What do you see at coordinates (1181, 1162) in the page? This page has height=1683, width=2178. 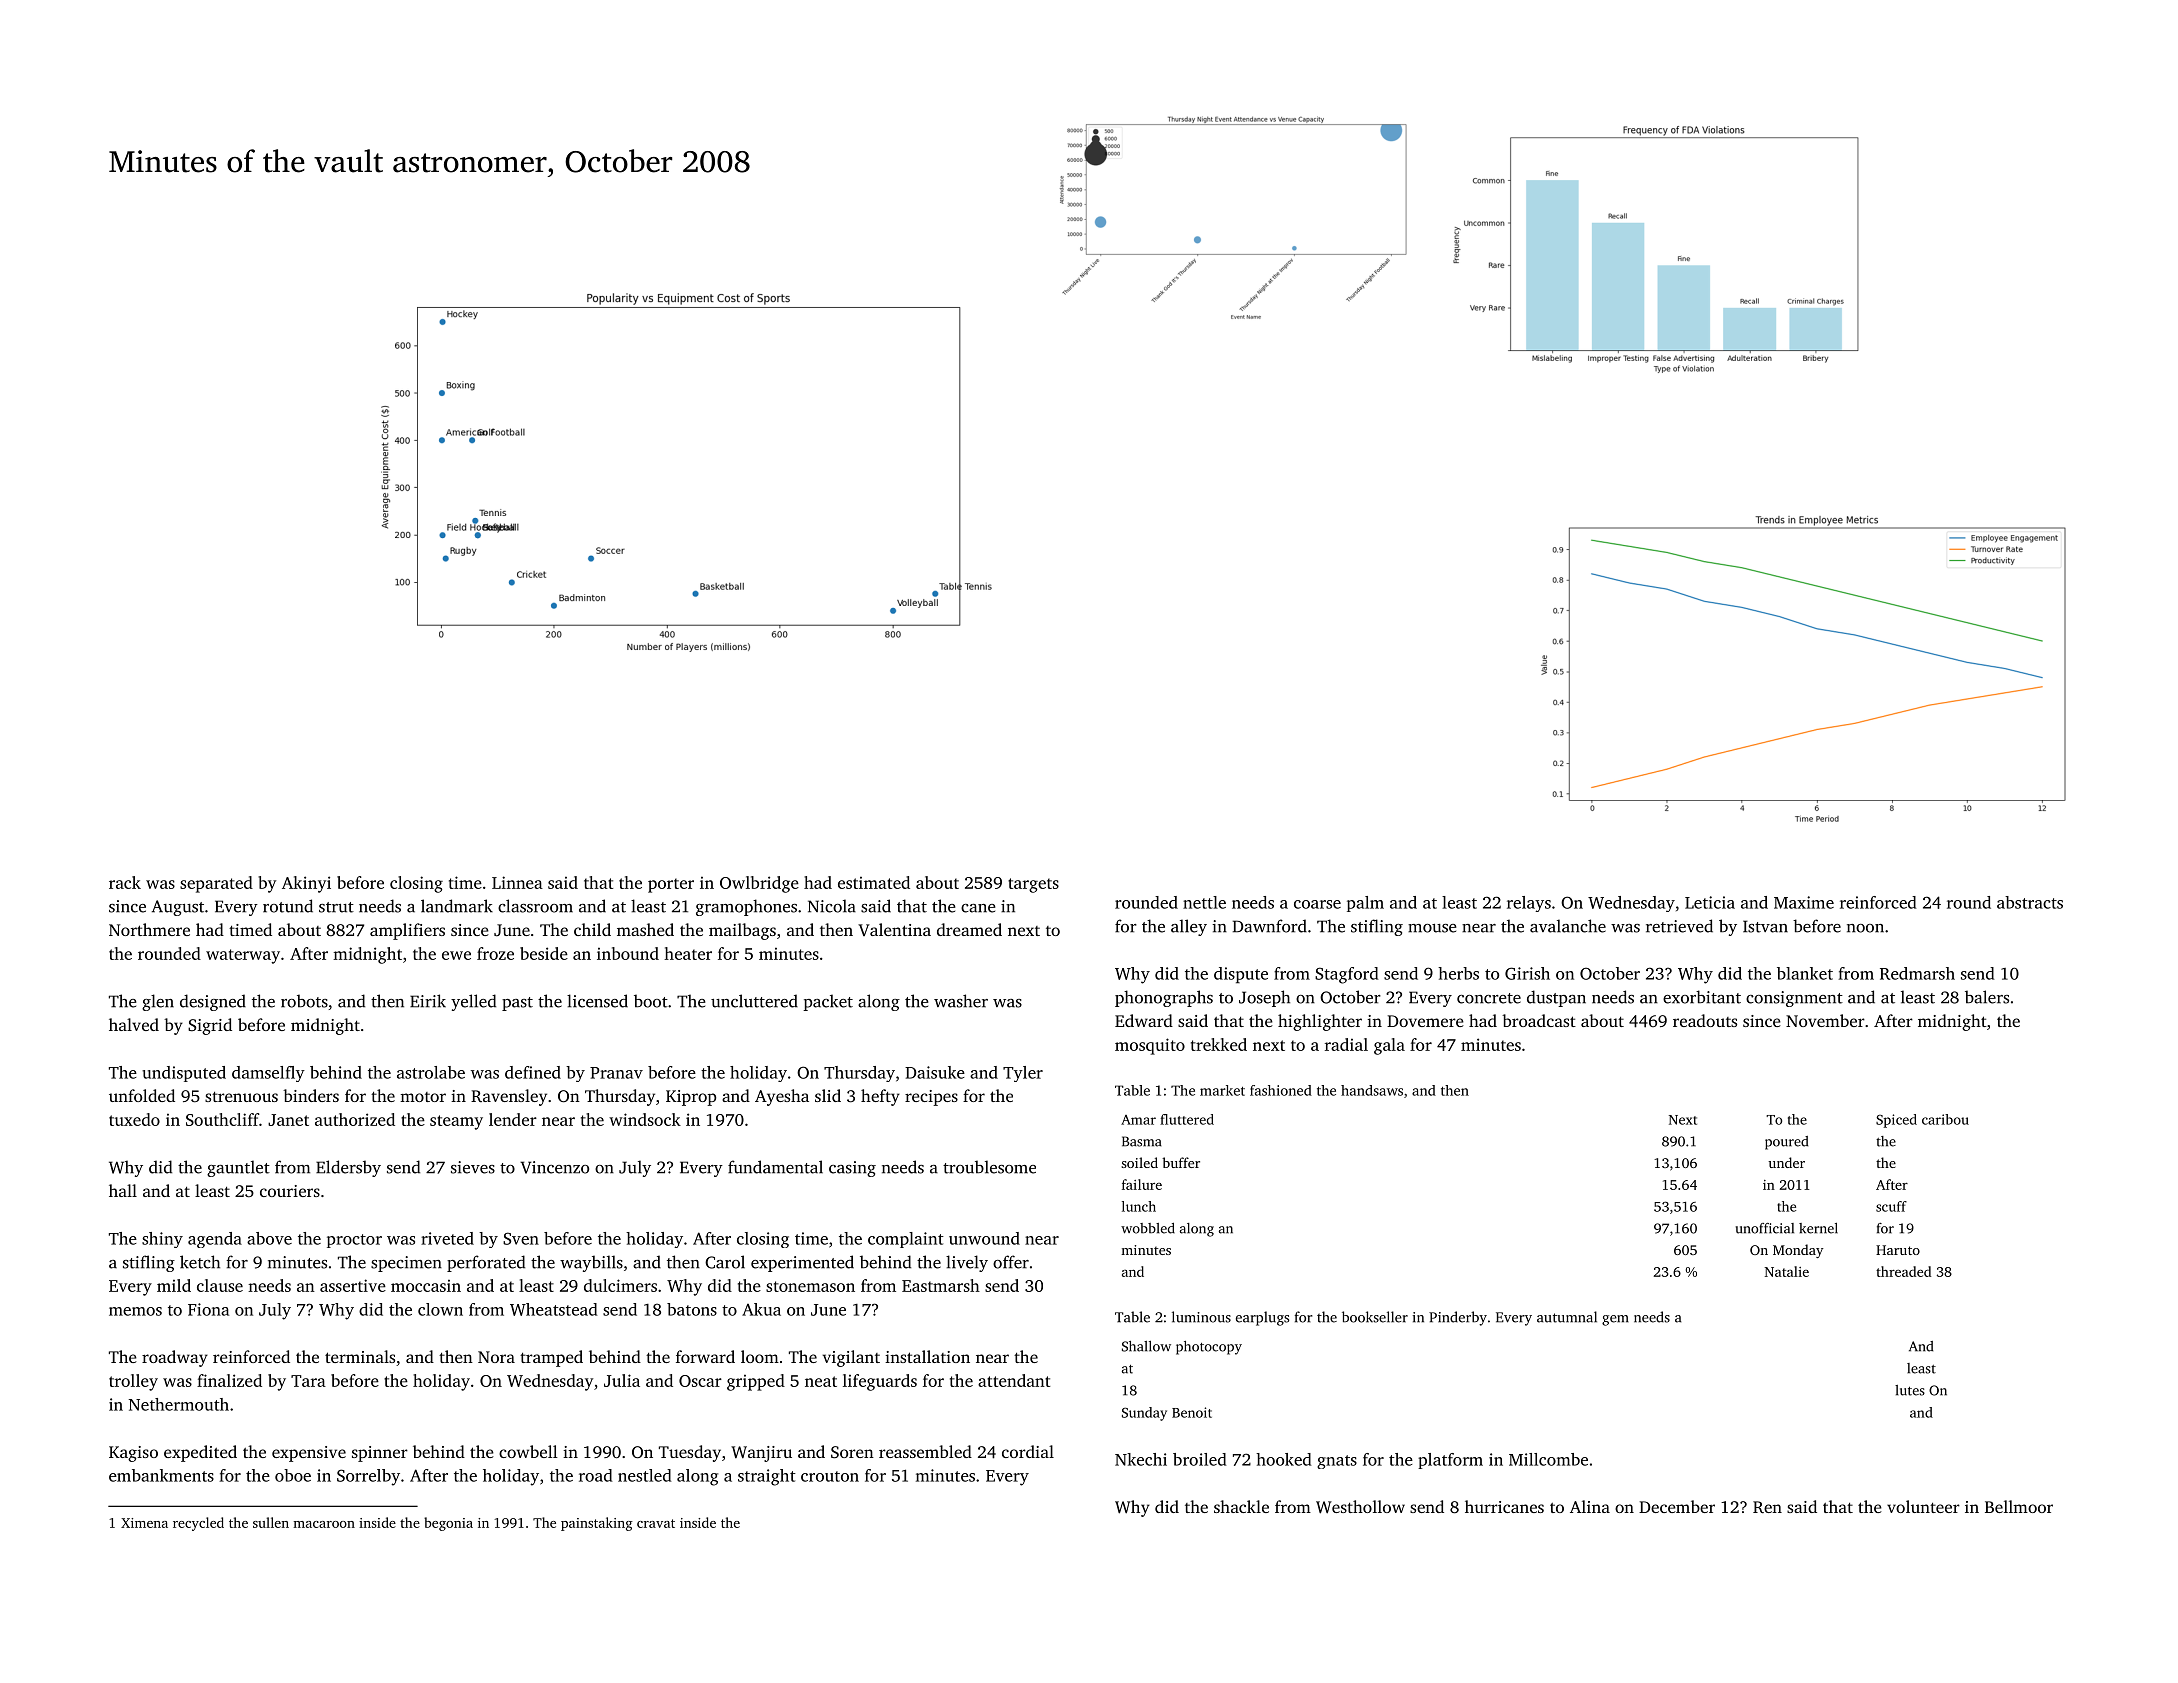 I see `buffer` at bounding box center [1181, 1162].
